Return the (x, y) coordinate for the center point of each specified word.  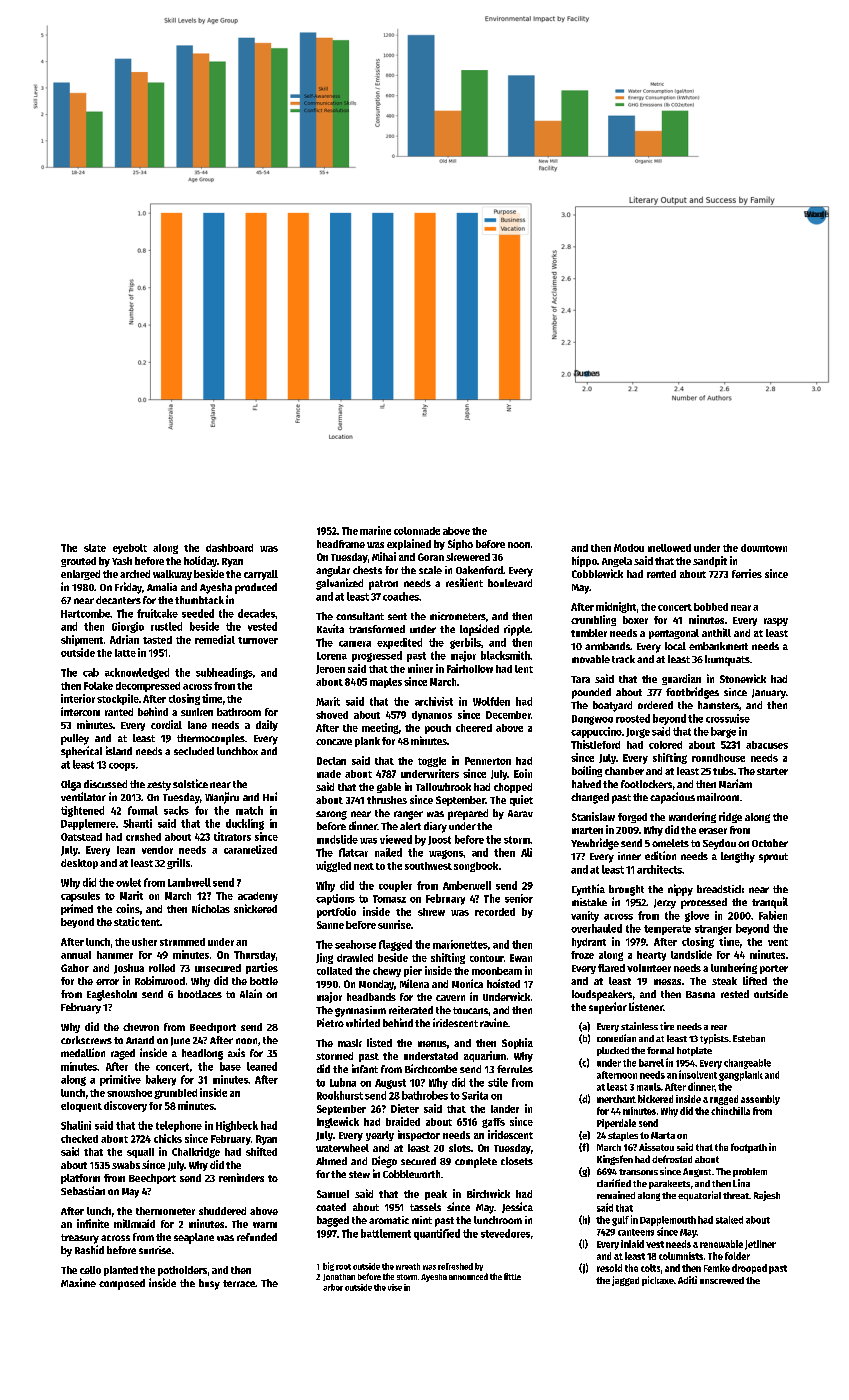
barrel (651, 1063)
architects (659, 869)
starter (772, 771)
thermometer (165, 1211)
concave (334, 742)
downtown (764, 548)
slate (95, 548)
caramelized (250, 849)
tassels (425, 1207)
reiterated (411, 1010)
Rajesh (767, 1196)
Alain (251, 993)
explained (409, 544)
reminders (241, 1177)
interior (78, 698)
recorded (495, 912)
